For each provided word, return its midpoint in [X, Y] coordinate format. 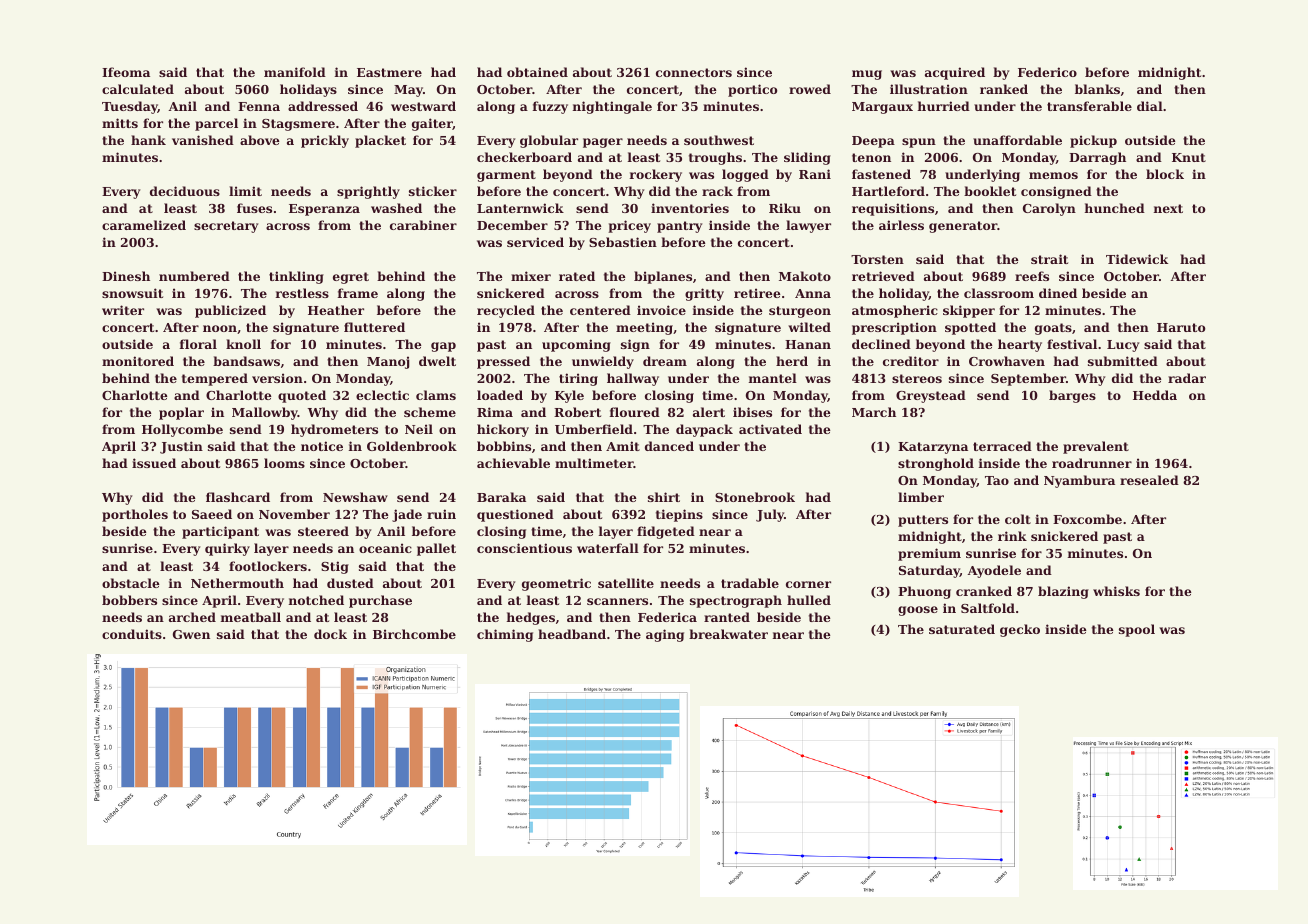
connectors [694, 72]
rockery [656, 175]
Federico [1047, 72]
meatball [251, 617]
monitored [138, 361]
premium [929, 554]
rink [1012, 536]
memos [1053, 175]
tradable [750, 583]
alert [709, 412]
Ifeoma [126, 72]
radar [1187, 378]
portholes [135, 515]
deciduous [185, 191]
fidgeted [666, 532]
